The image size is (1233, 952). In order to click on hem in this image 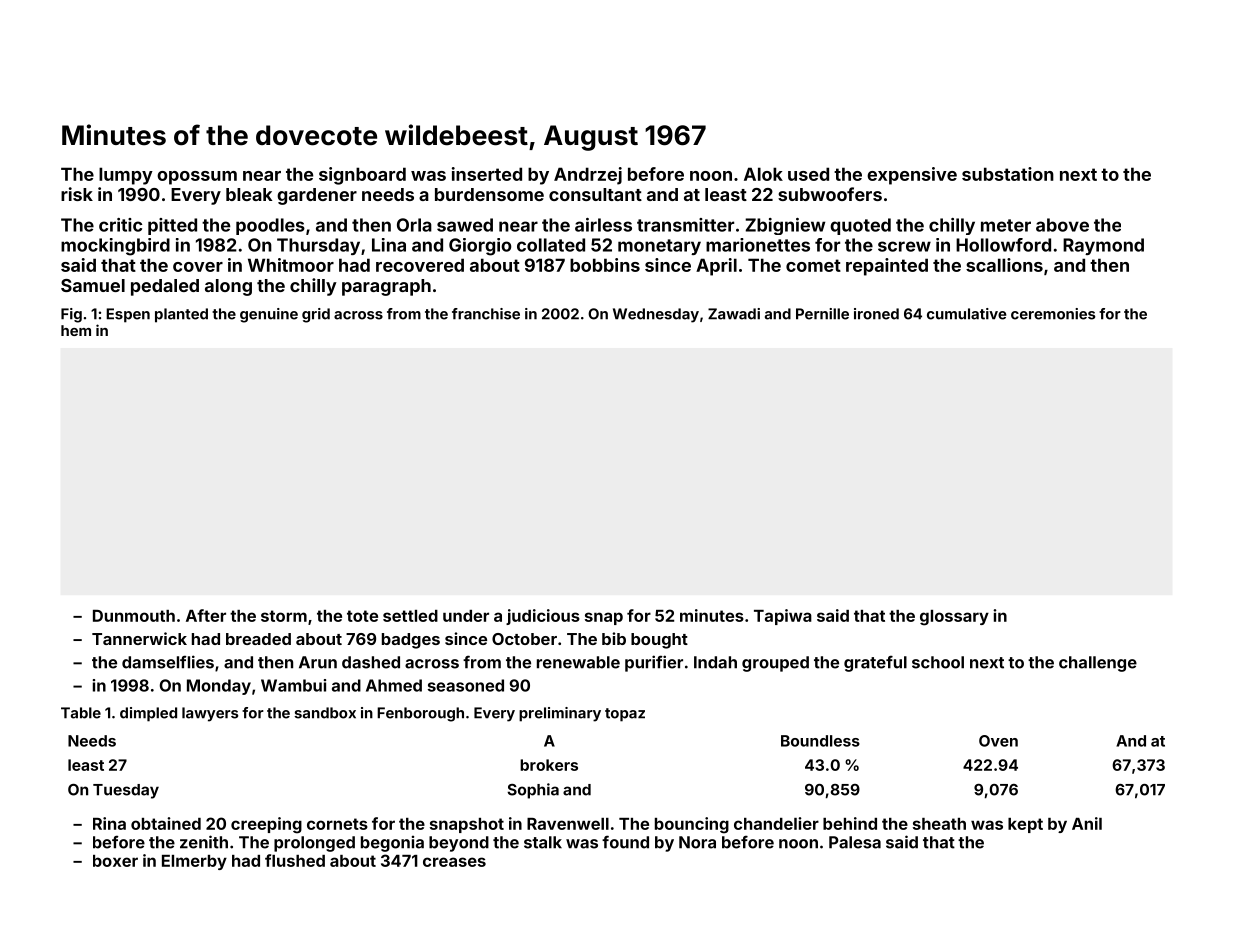, I will do `click(76, 330)`.
